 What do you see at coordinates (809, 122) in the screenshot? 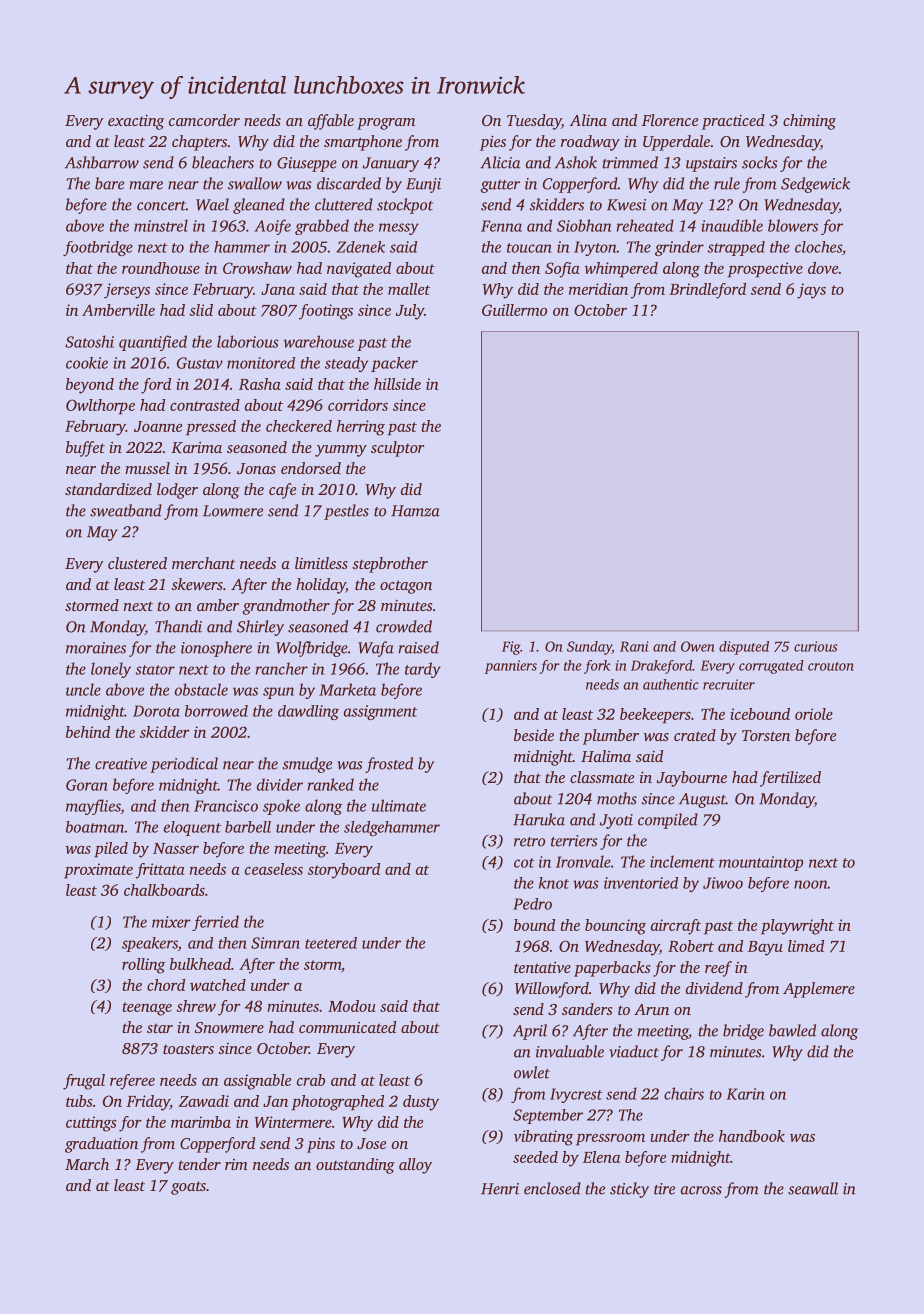
I see `chiming` at bounding box center [809, 122].
